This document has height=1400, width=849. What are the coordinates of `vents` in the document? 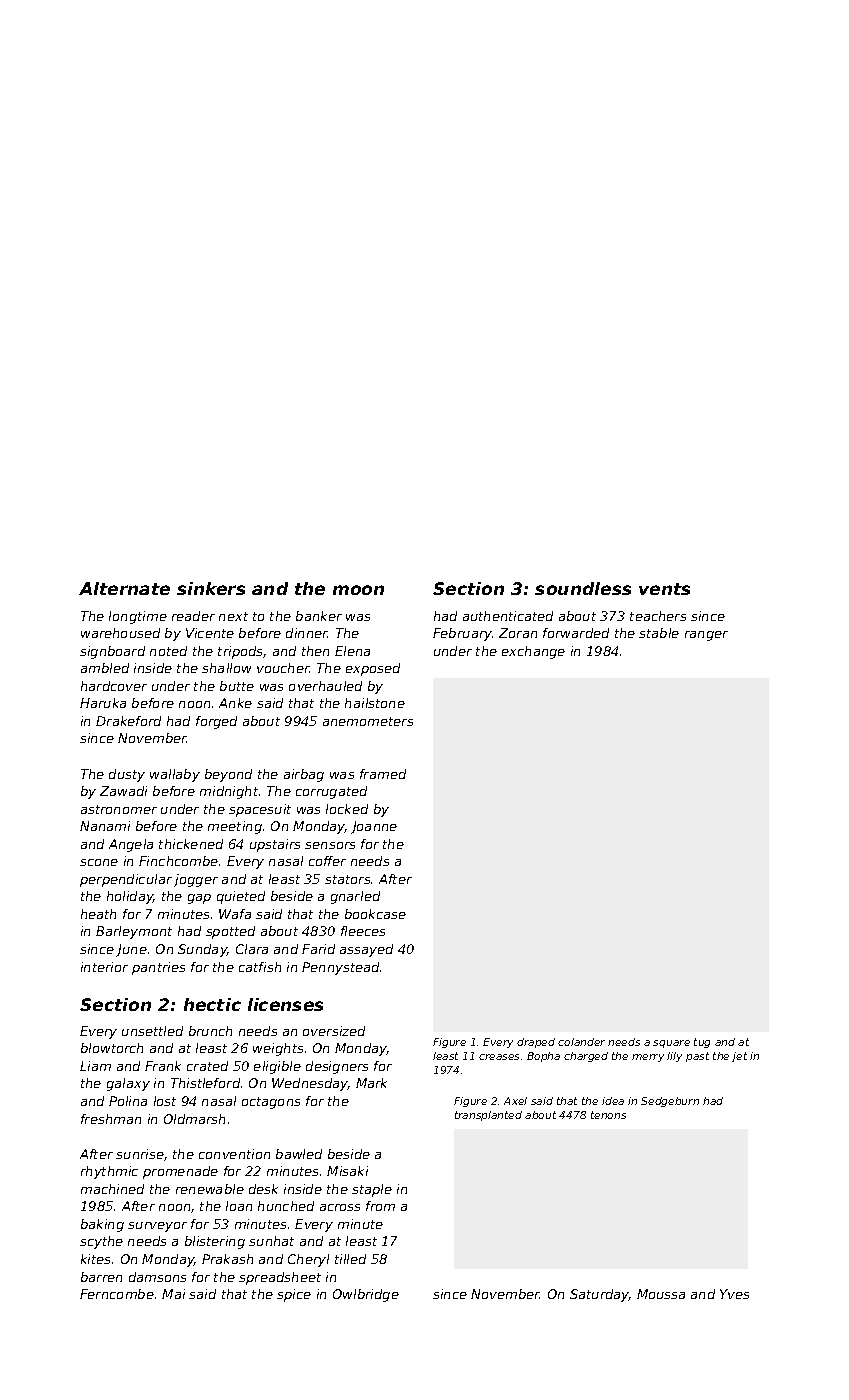 It's located at (664, 589).
